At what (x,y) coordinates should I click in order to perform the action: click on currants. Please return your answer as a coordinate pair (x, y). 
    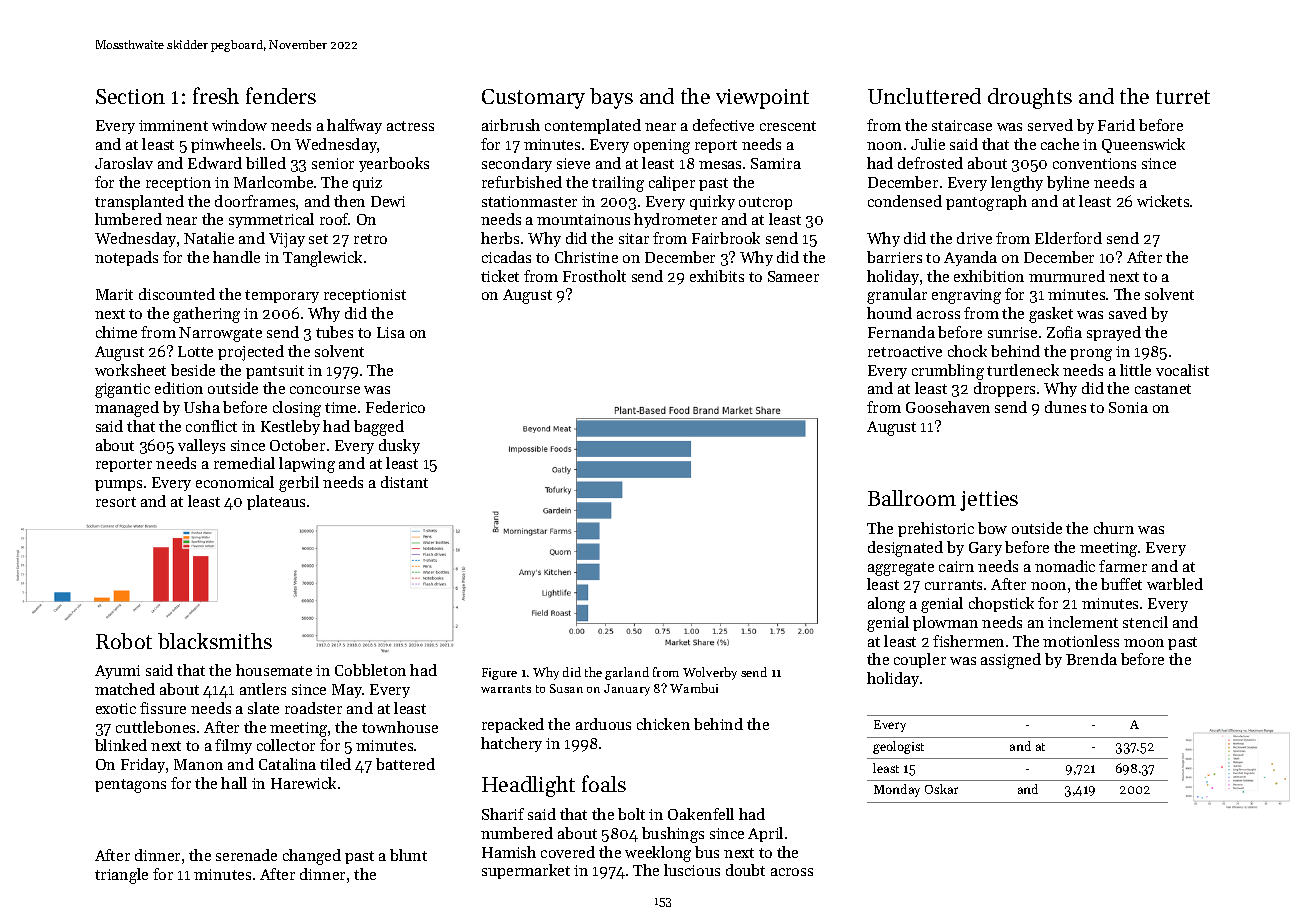
    Looking at the image, I should click on (953, 585).
